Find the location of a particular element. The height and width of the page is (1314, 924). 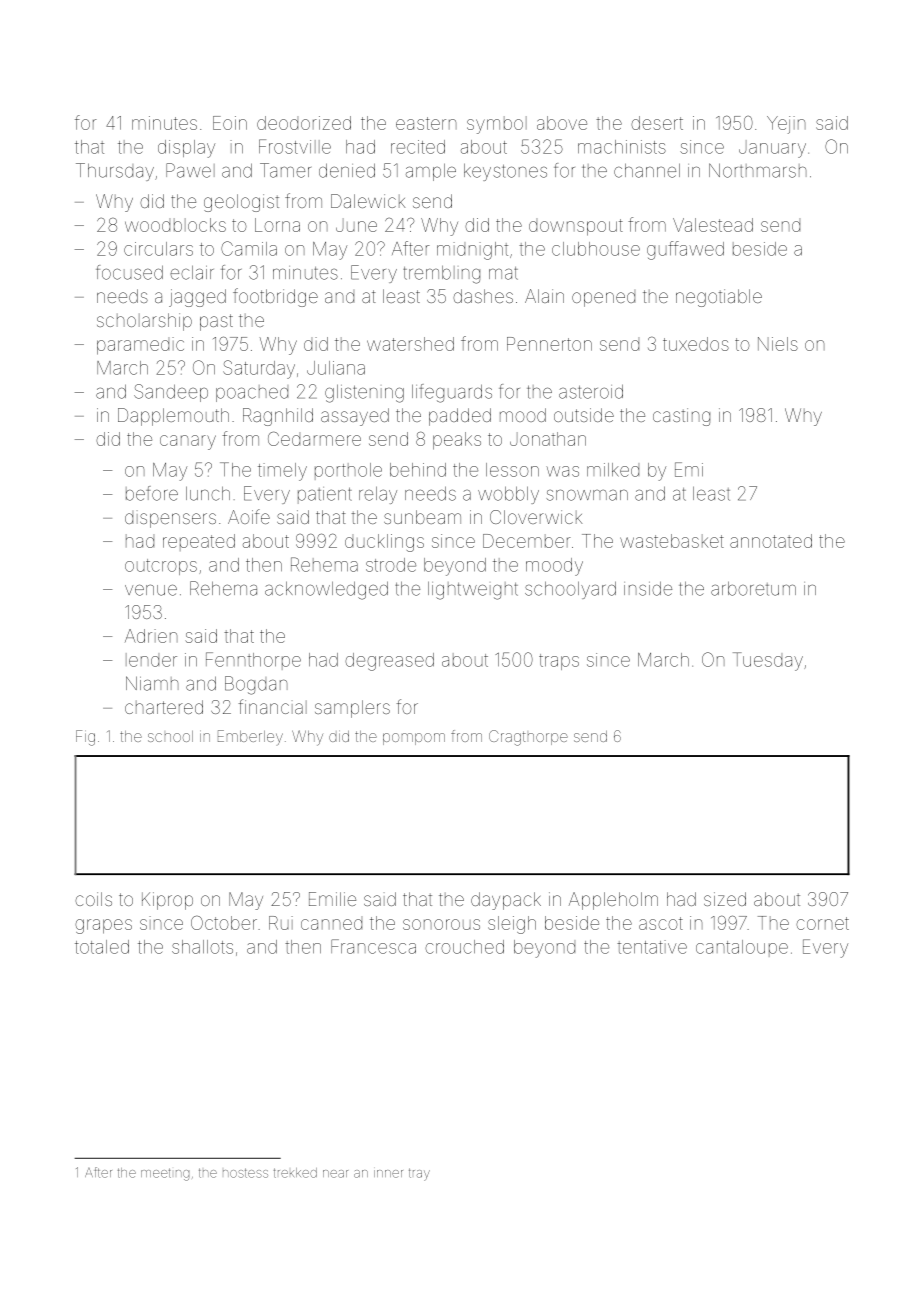

Yejin is located at coordinates (786, 125).
